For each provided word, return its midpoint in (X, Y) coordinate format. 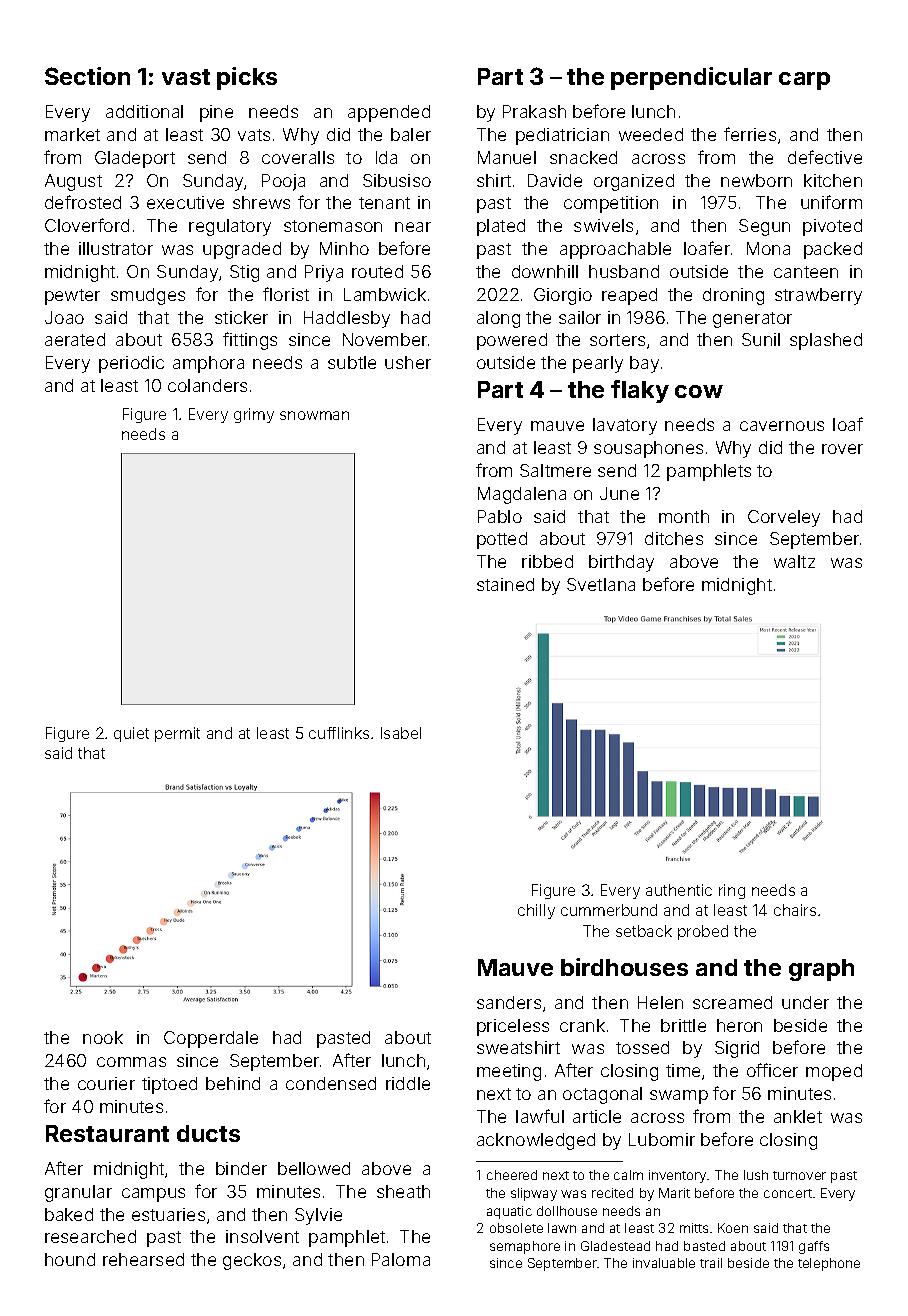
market (72, 134)
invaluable (664, 1263)
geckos (252, 1261)
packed (833, 250)
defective (825, 157)
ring (732, 891)
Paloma (401, 1259)
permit (177, 734)
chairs (795, 910)
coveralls (298, 157)
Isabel (401, 733)
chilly (536, 911)
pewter (72, 297)
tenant (384, 203)
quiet (131, 734)
